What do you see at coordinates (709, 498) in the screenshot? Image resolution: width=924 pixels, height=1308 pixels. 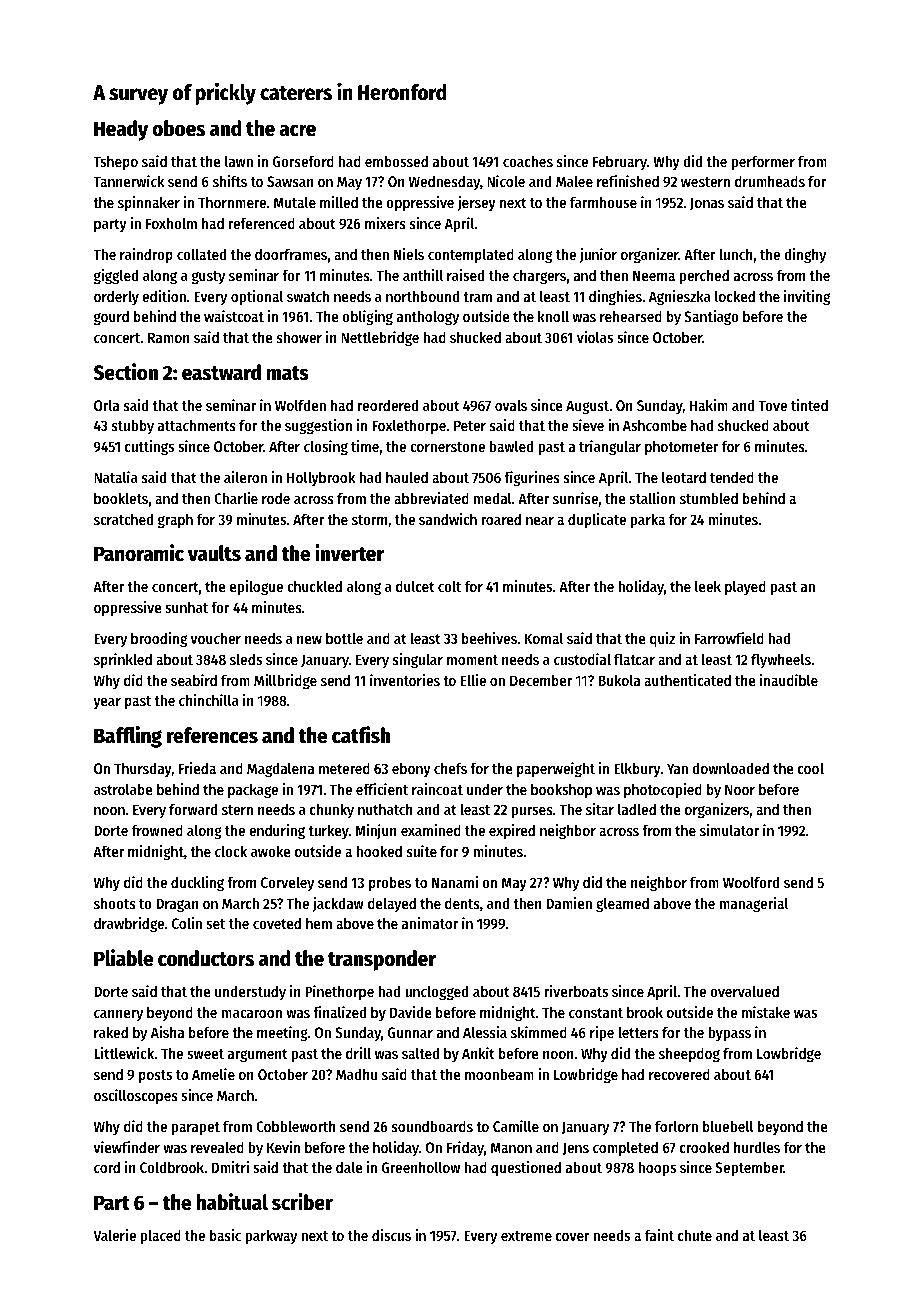 I see `stumbled` at bounding box center [709, 498].
